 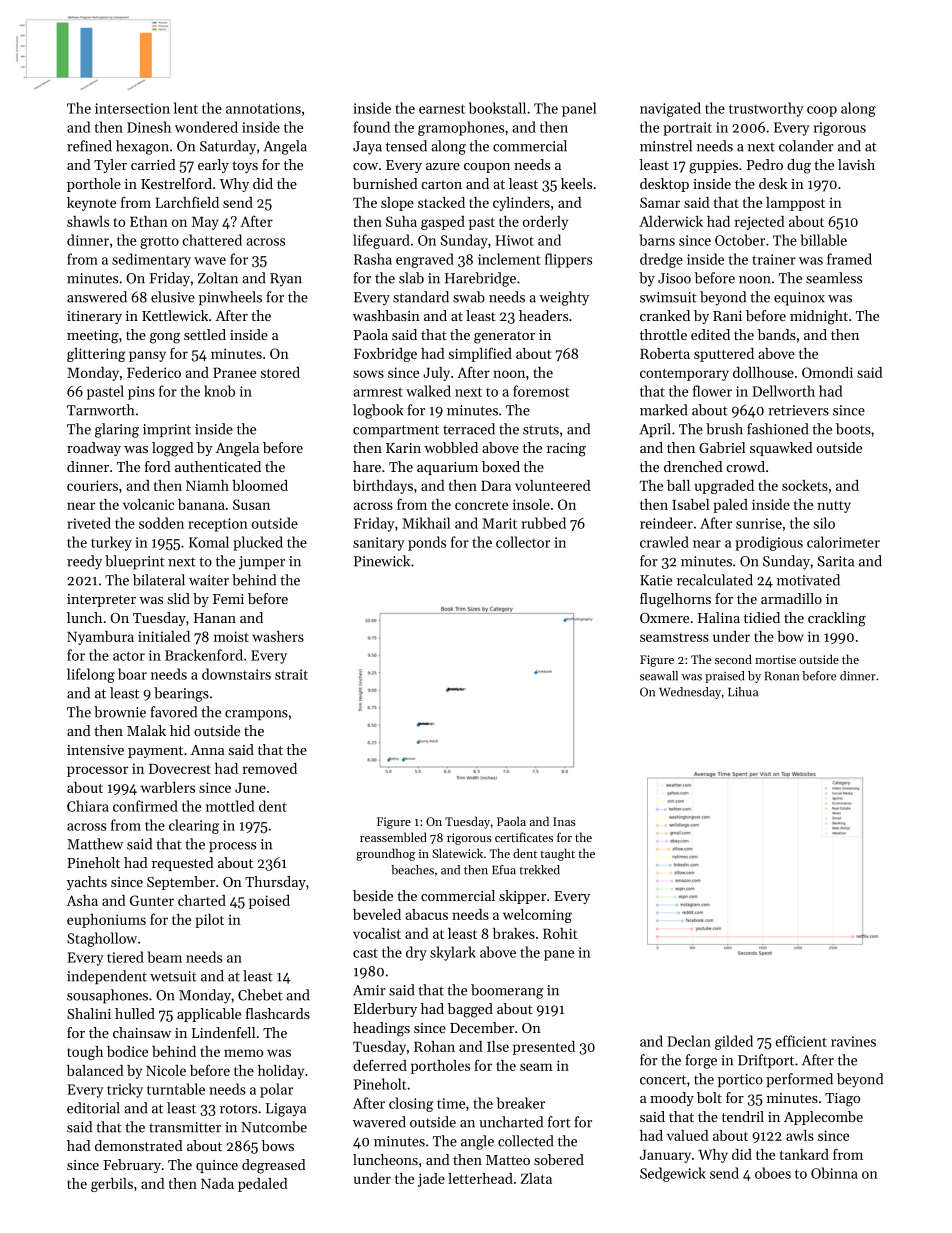 What do you see at coordinates (234, 372) in the screenshot?
I see `Pranee` at bounding box center [234, 372].
